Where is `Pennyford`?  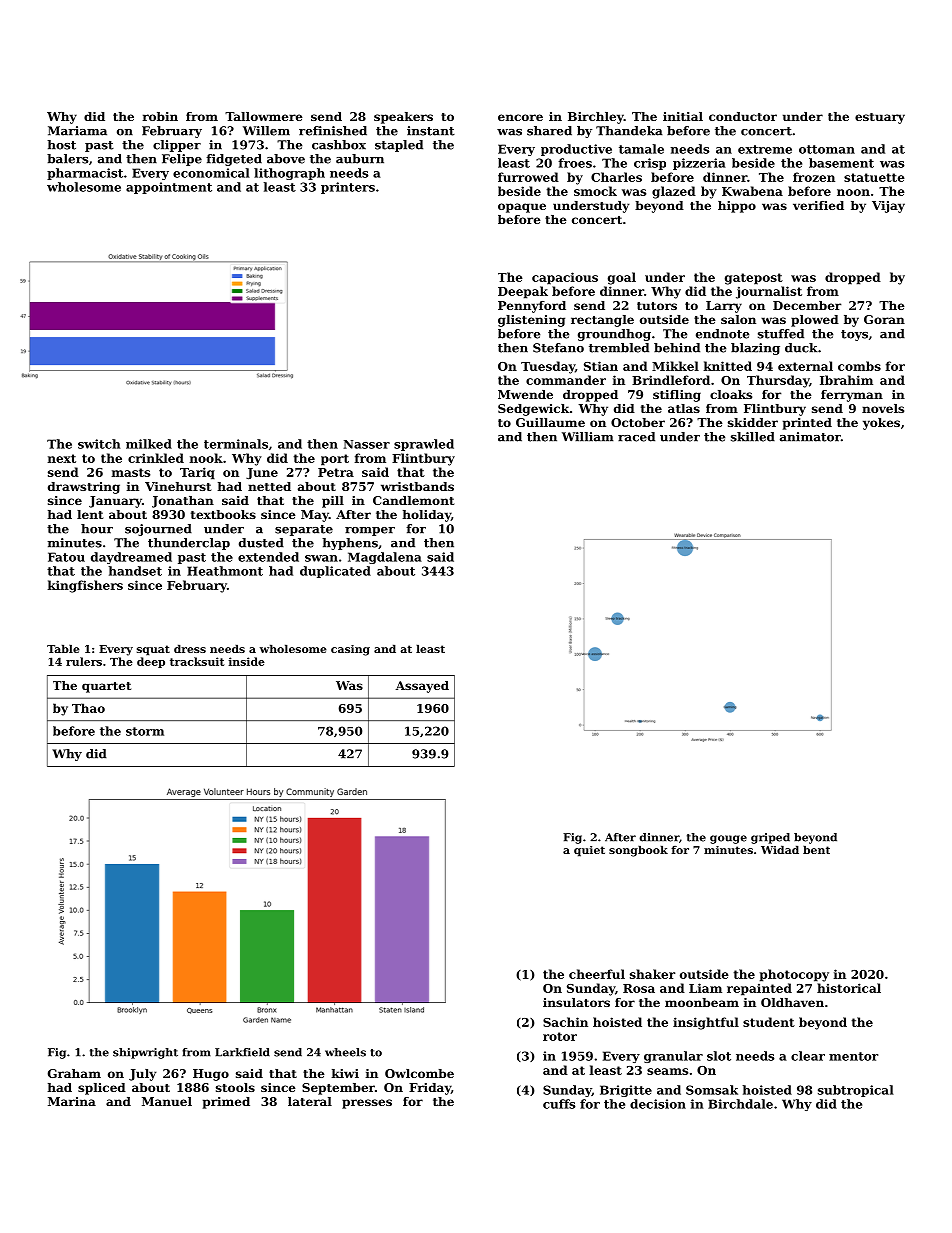 Pennyford is located at coordinates (532, 307).
